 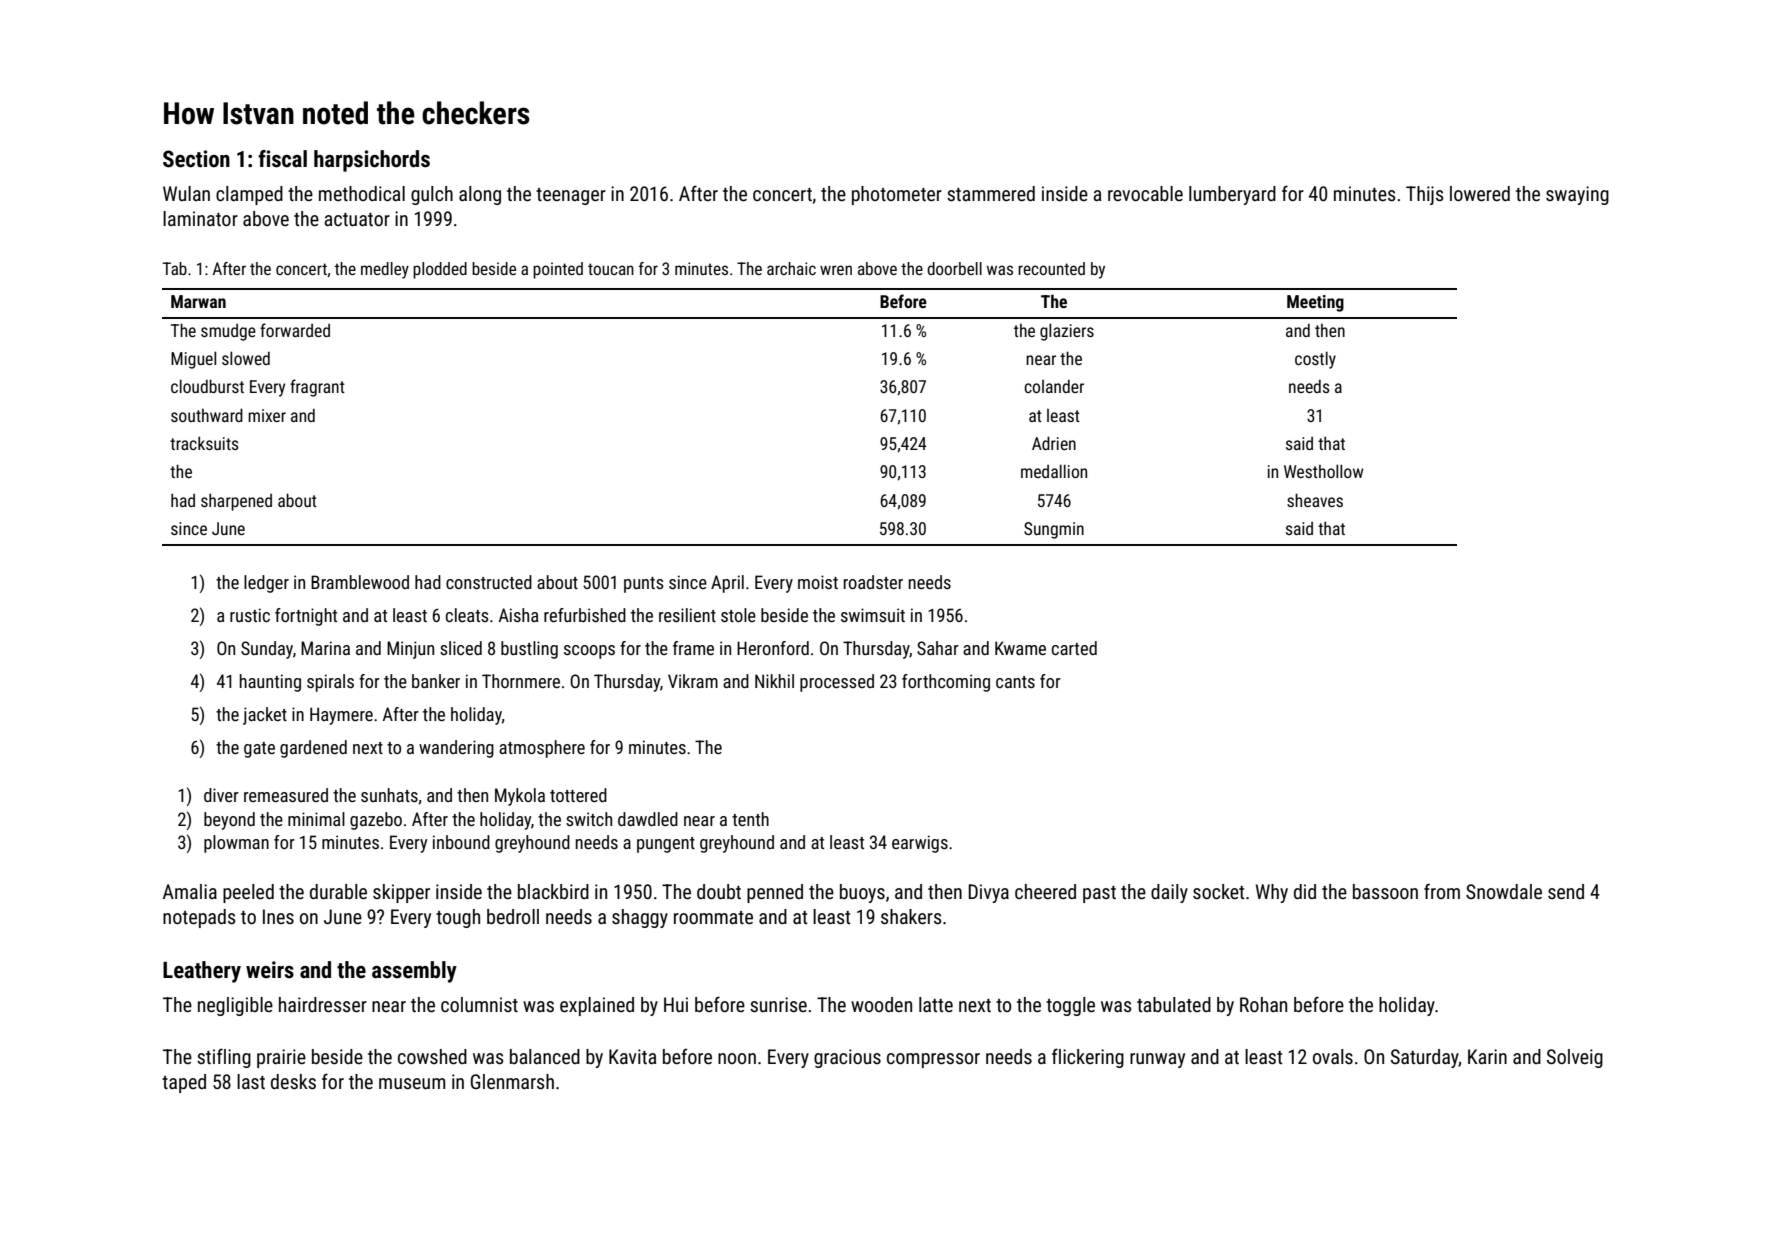 I want to click on moist, so click(x=818, y=582).
